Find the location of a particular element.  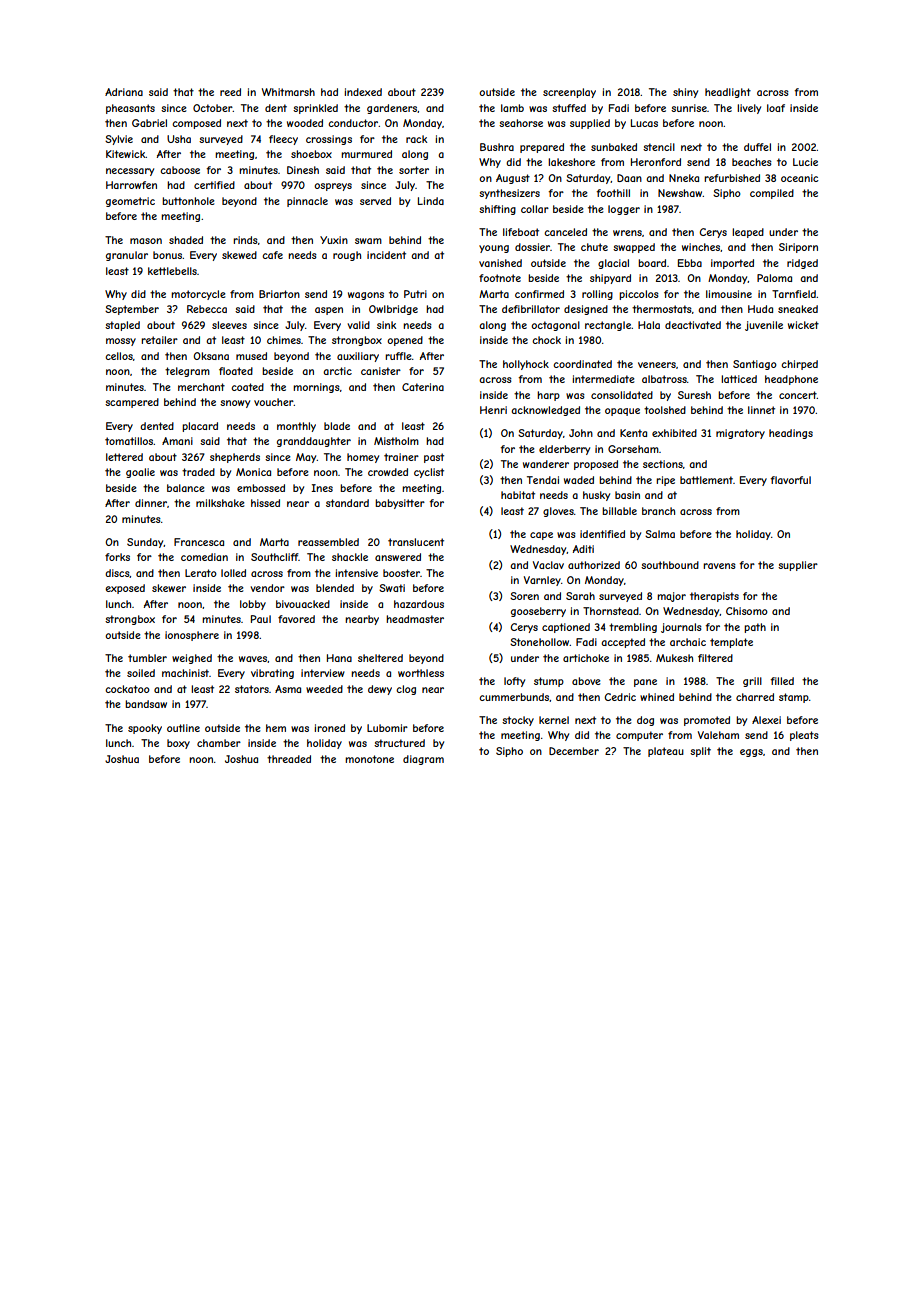

cellos is located at coordinates (119, 356).
